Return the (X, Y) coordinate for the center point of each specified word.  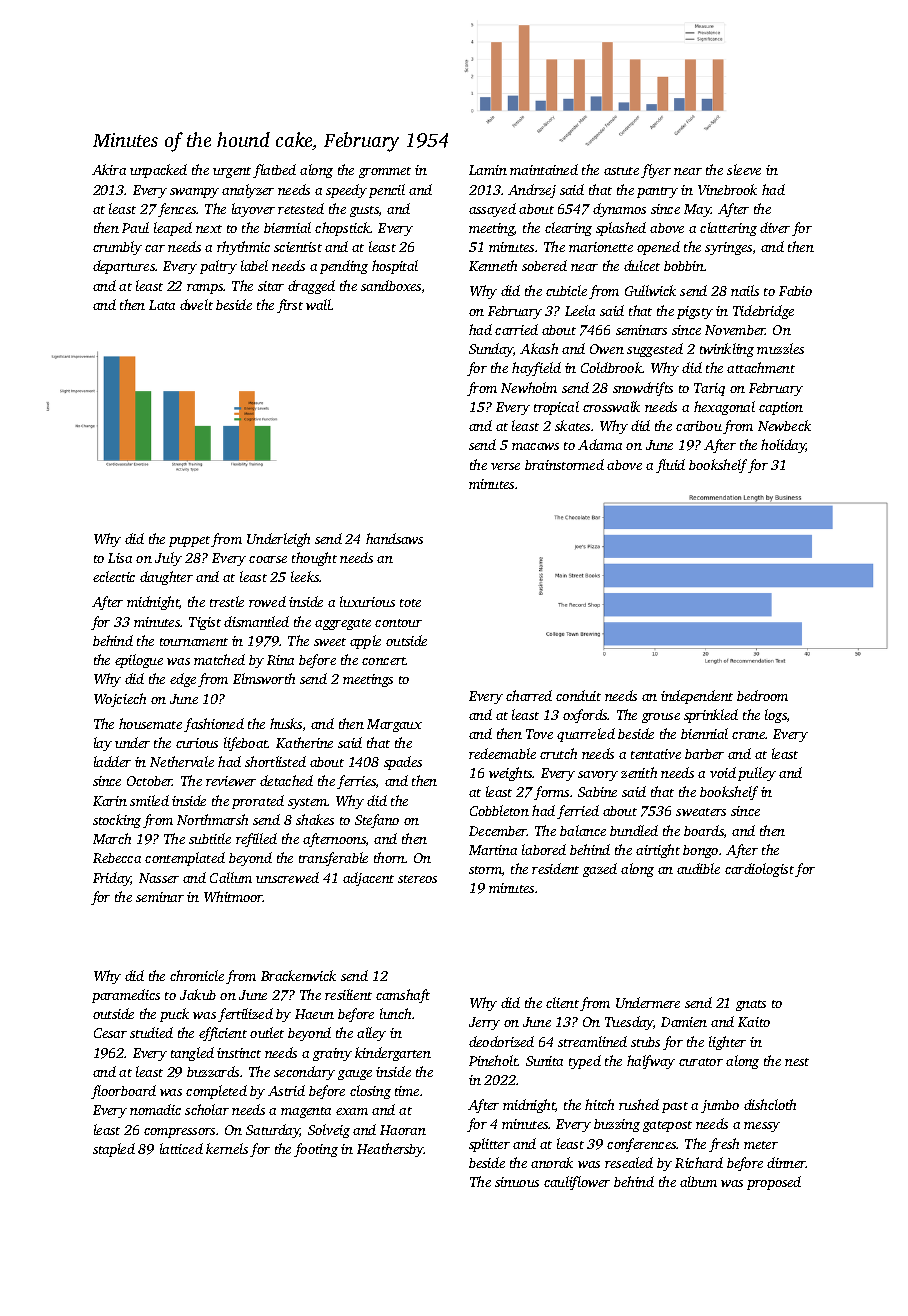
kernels (227, 1148)
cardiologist (759, 870)
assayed (492, 210)
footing (316, 1150)
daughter (166, 578)
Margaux (394, 725)
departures (124, 267)
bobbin (684, 266)
